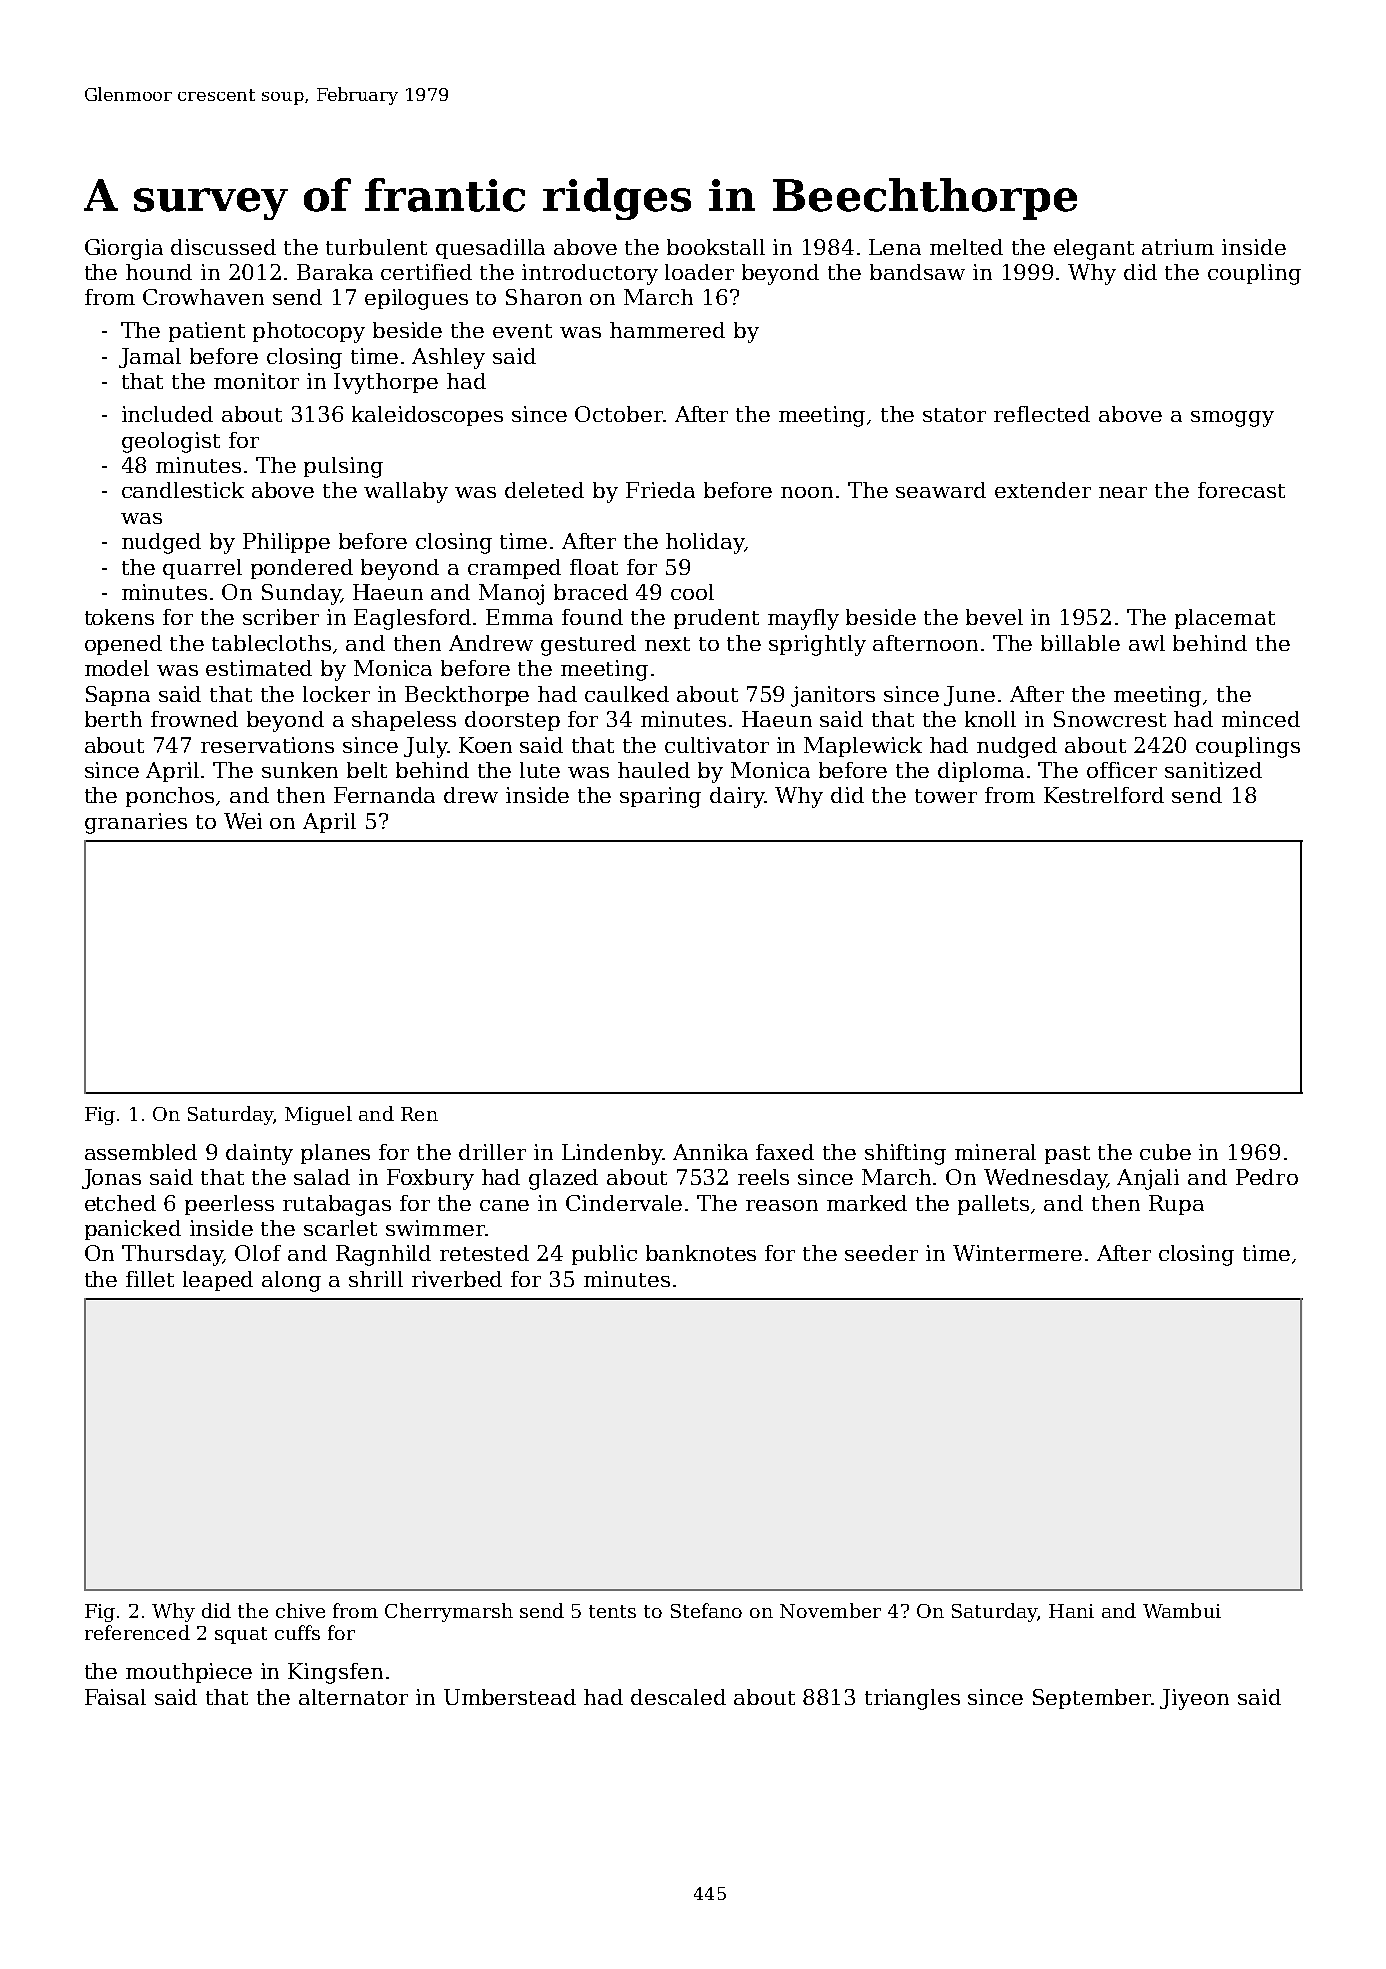  Describe the element at coordinates (241, 1635) in the screenshot. I see `squat` at that location.
